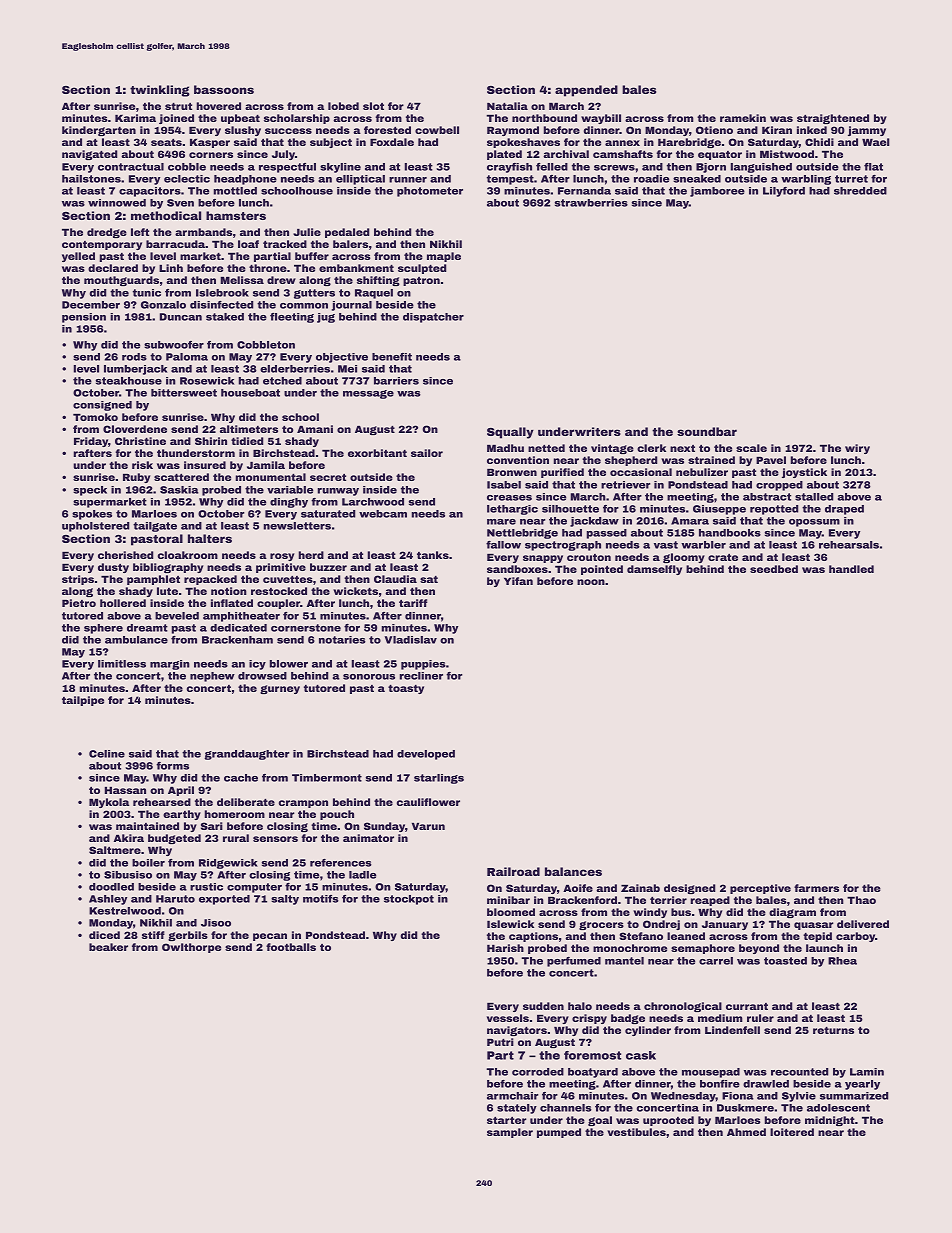 This page has height=1233, width=952. What do you see at coordinates (108, 947) in the page?
I see `beaker` at bounding box center [108, 947].
